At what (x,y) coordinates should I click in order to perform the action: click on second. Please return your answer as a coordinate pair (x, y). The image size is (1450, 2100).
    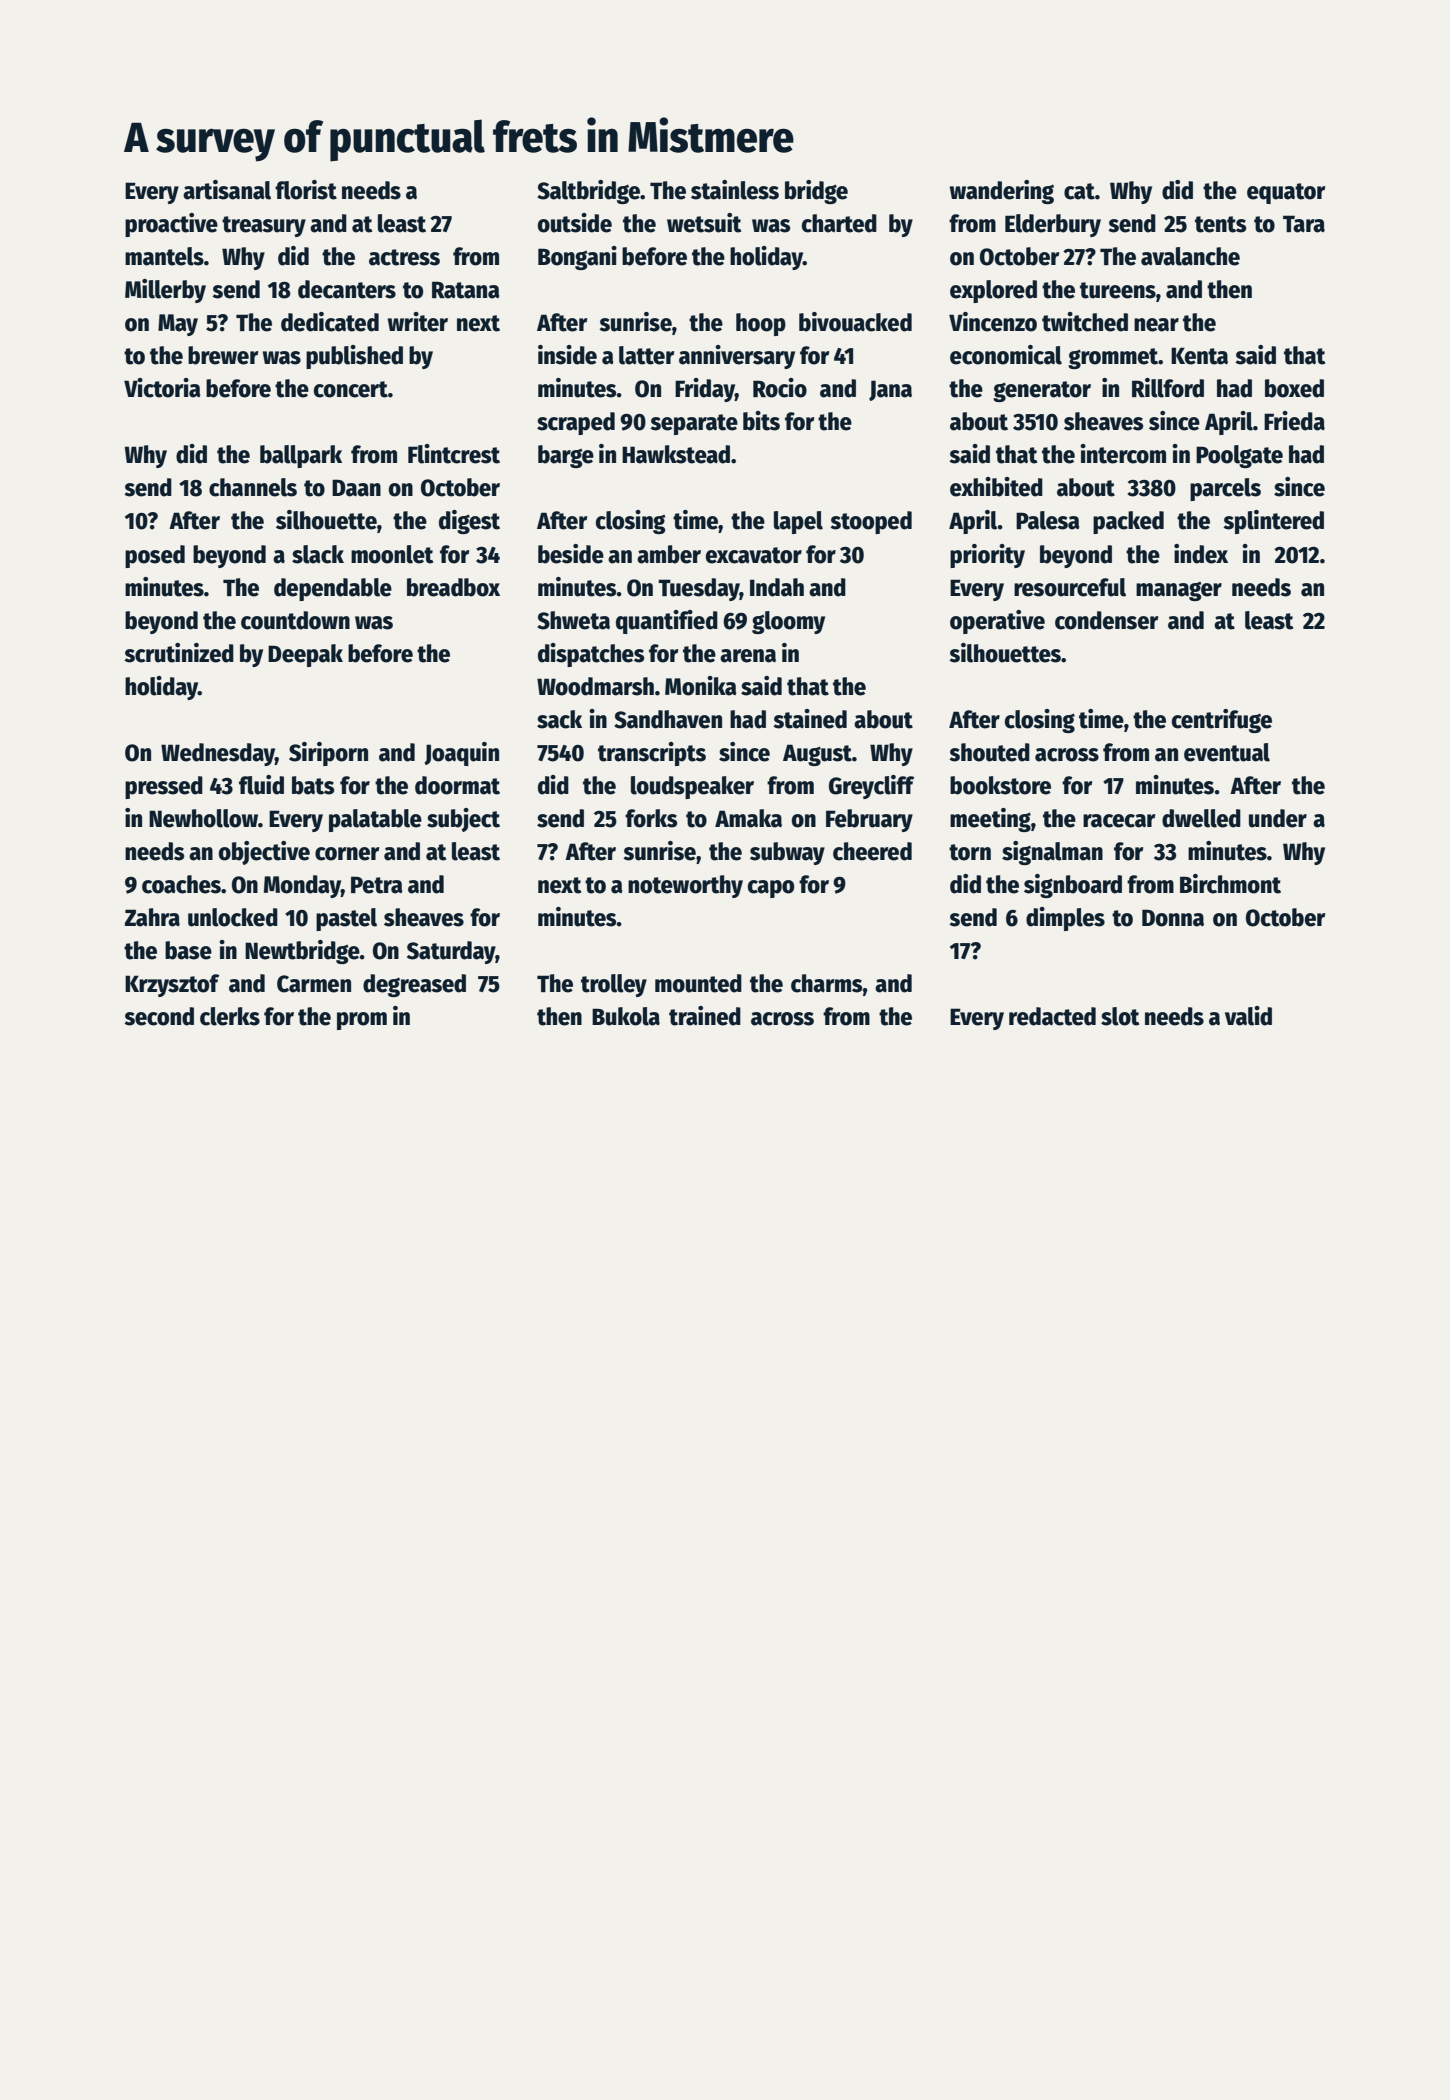
    Looking at the image, I should click on (159, 1016).
